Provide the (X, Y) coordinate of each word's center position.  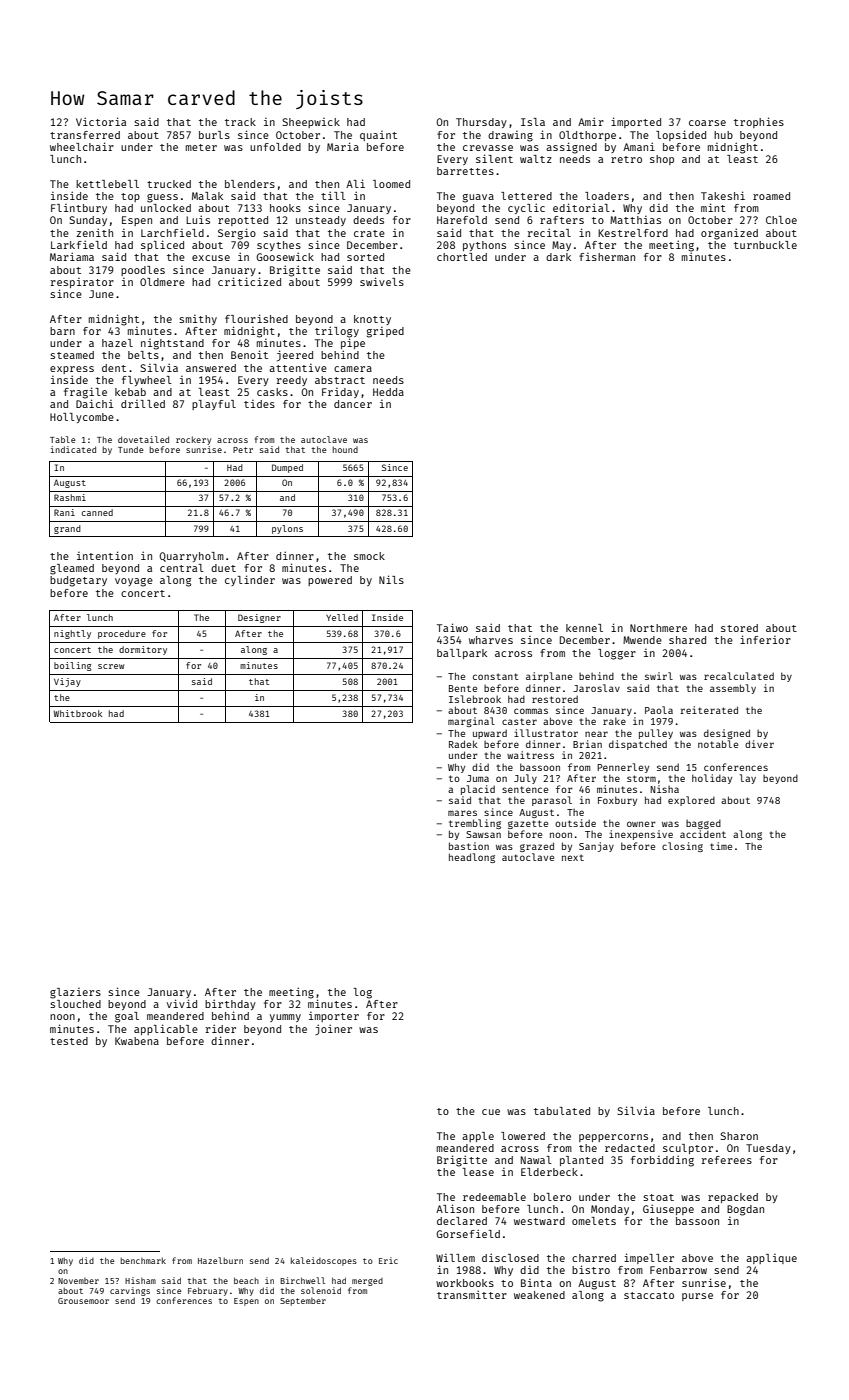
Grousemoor (83, 1301)
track (240, 122)
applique (771, 1259)
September (303, 1302)
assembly (733, 689)
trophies (759, 122)
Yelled (342, 617)
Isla (533, 122)
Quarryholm (191, 557)
